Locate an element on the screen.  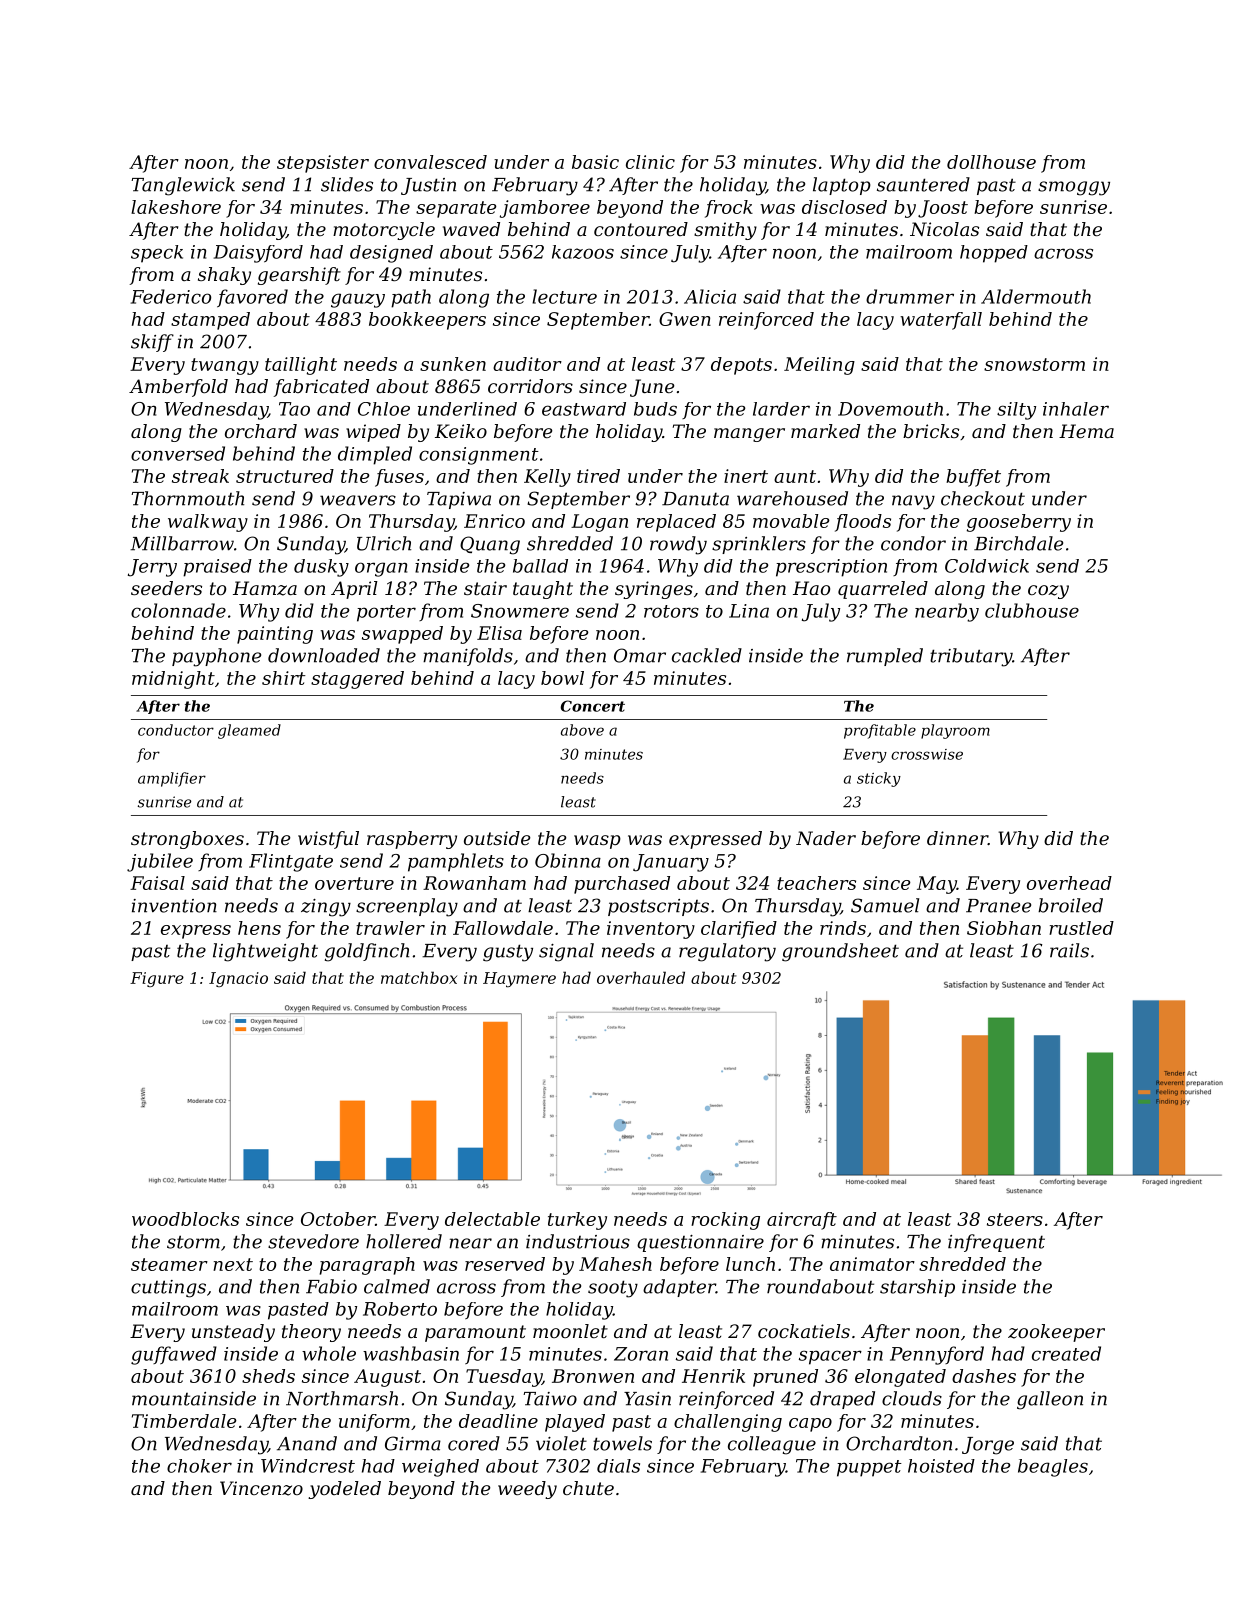
Henrik is located at coordinates (713, 1376).
